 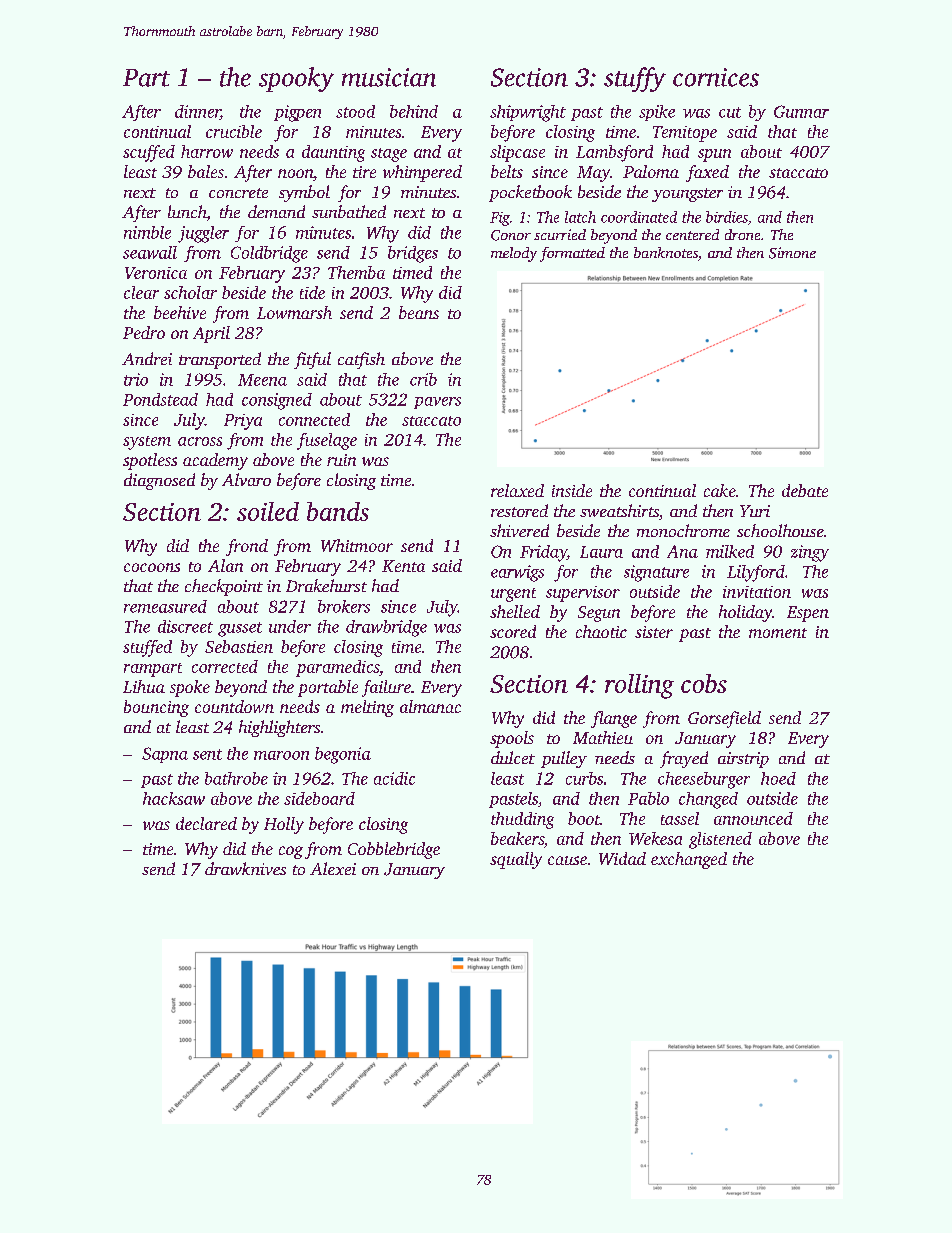 I want to click on cornices, so click(x=716, y=77).
